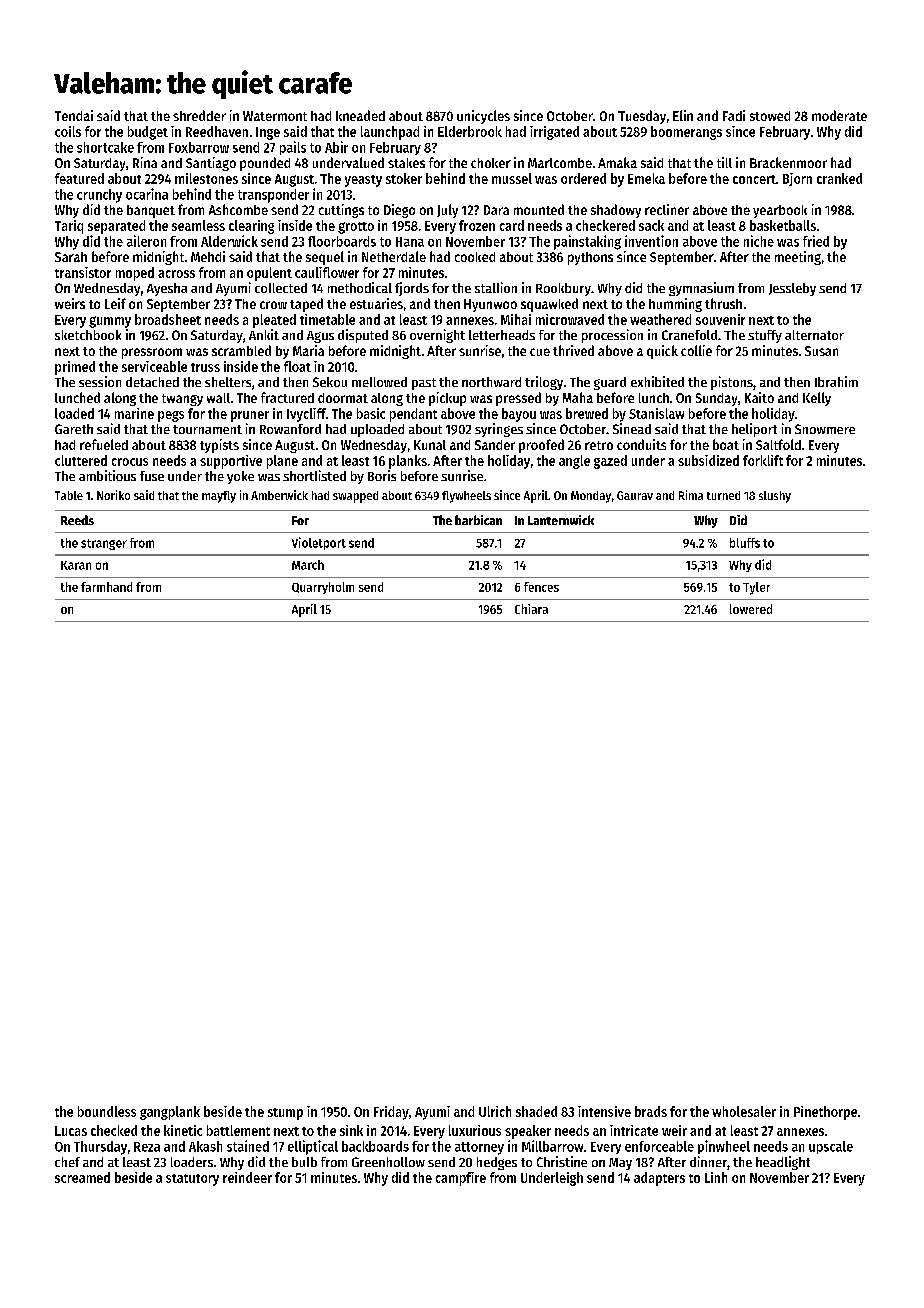  I want to click on wholesaler, so click(744, 1111).
